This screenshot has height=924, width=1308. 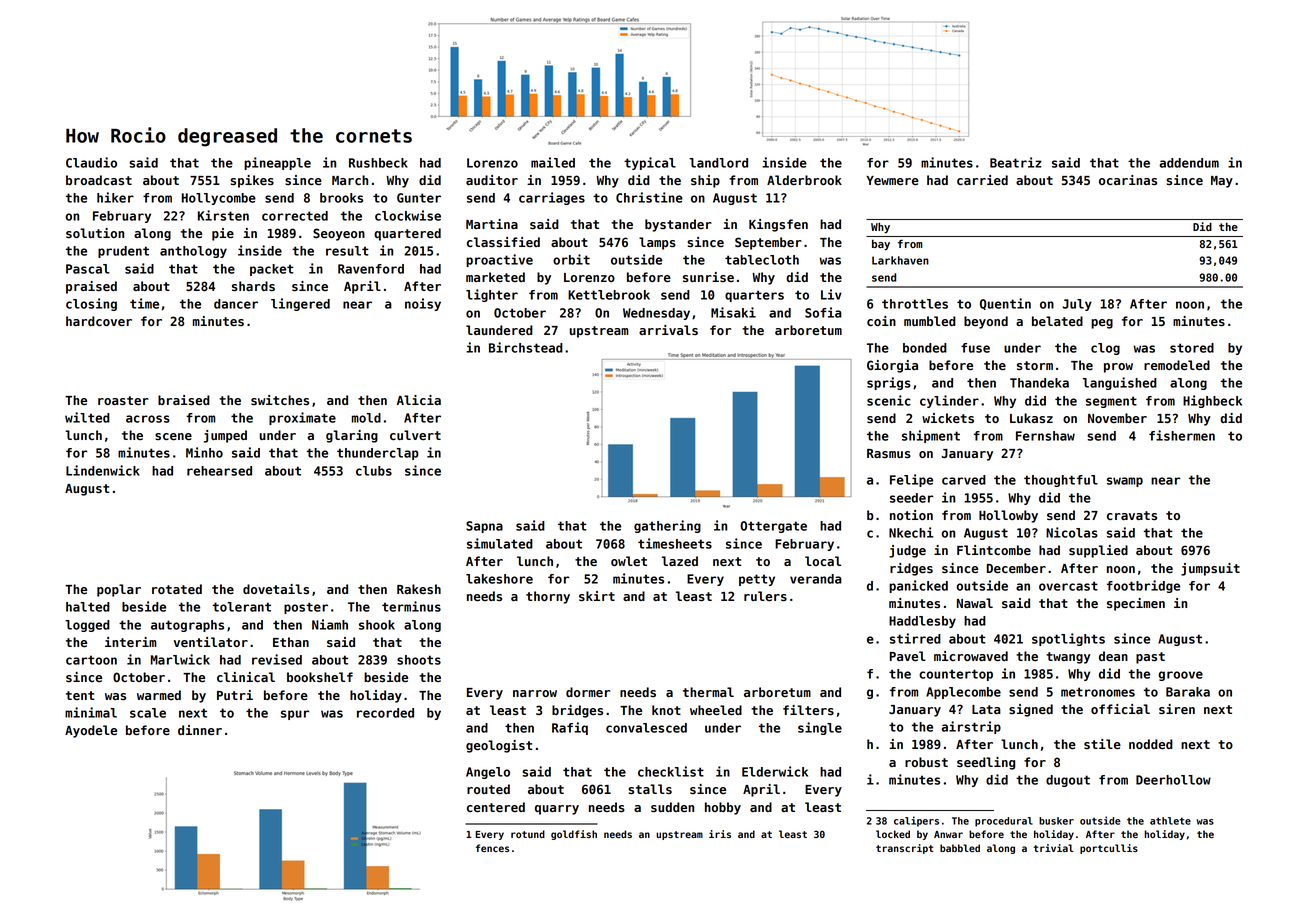 I want to click on lazed, so click(x=680, y=561).
